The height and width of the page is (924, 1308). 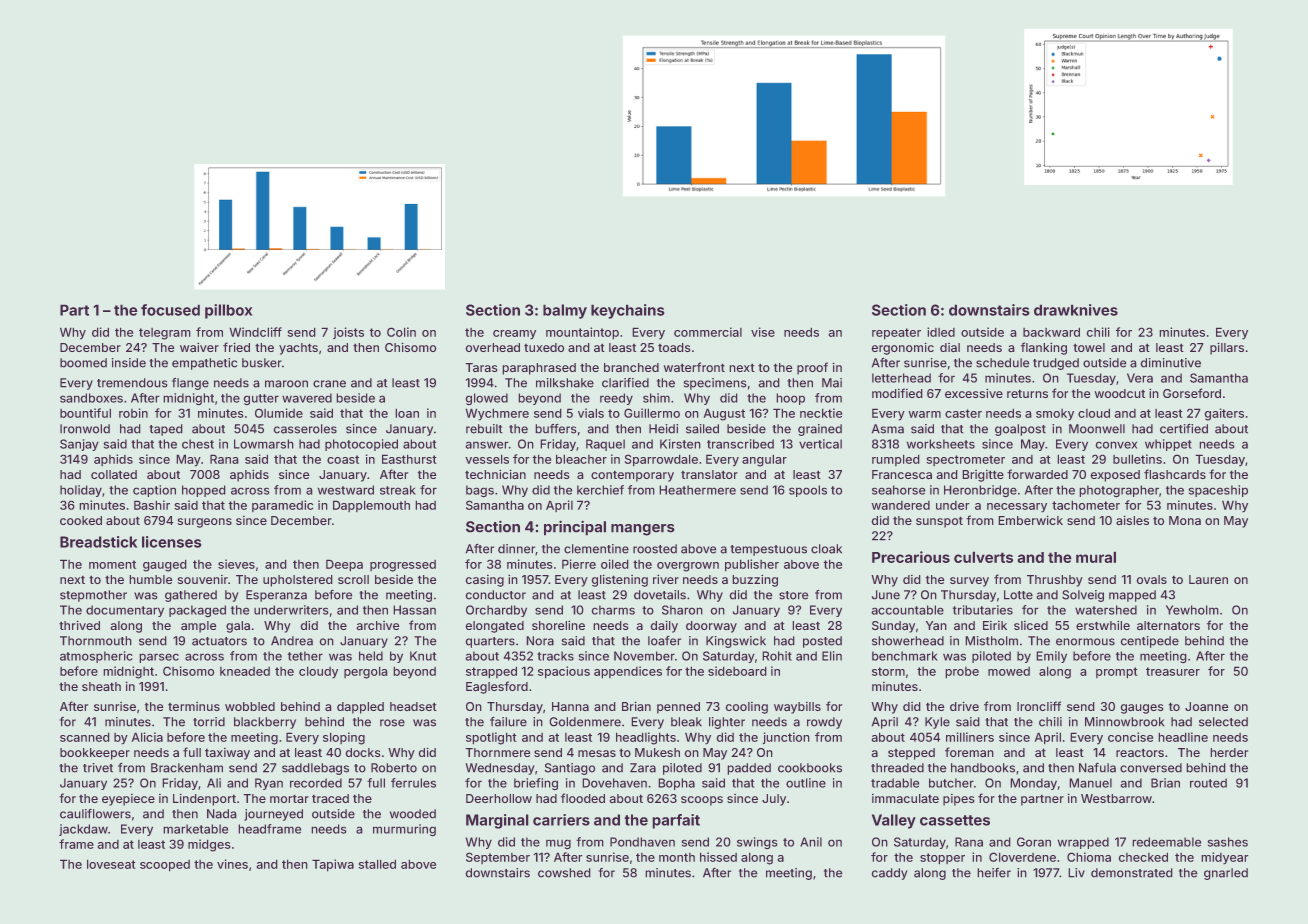 What do you see at coordinates (631, 367) in the page?
I see `branched` at bounding box center [631, 367].
